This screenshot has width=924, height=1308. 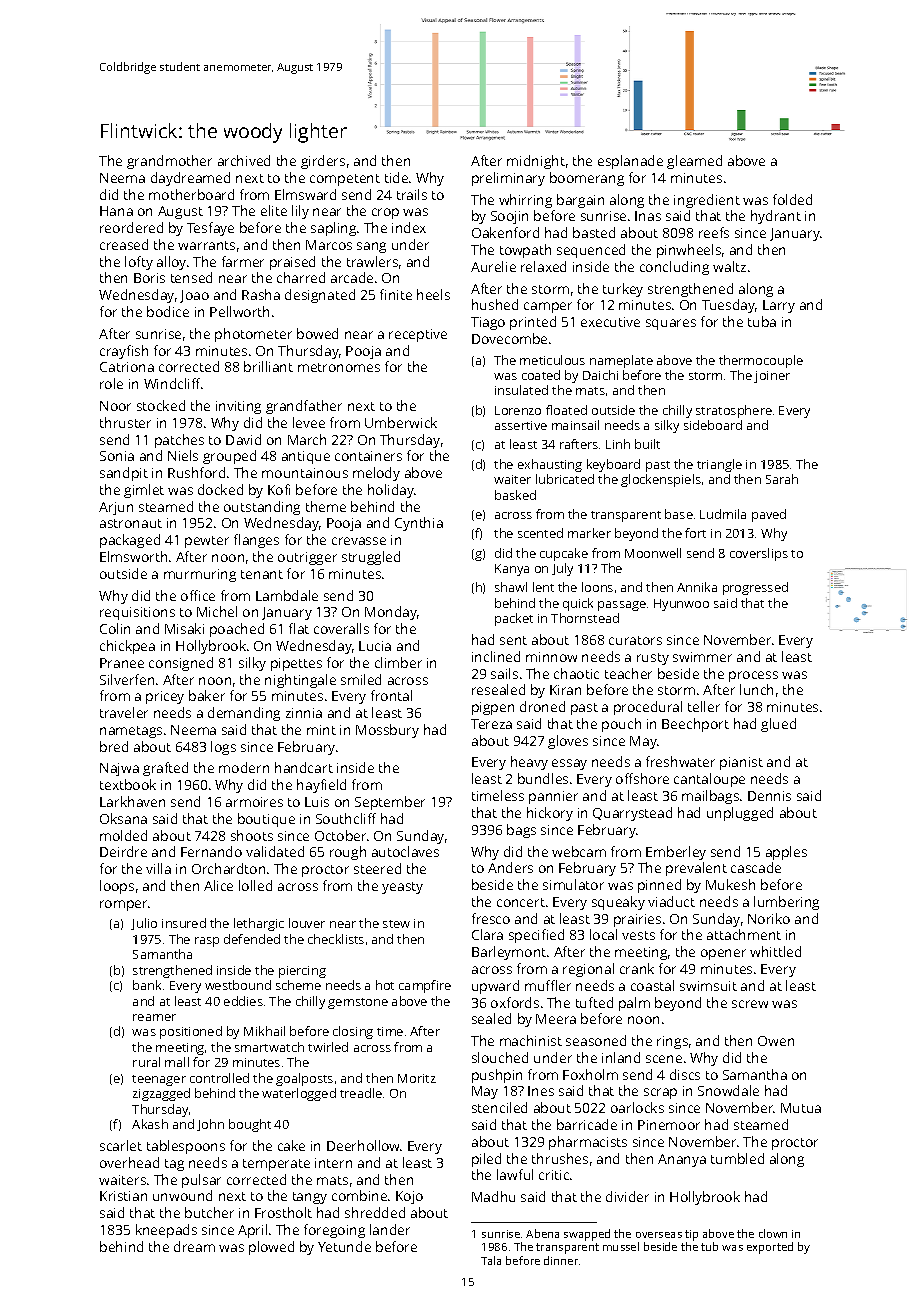 I want to click on tide, so click(x=396, y=177).
